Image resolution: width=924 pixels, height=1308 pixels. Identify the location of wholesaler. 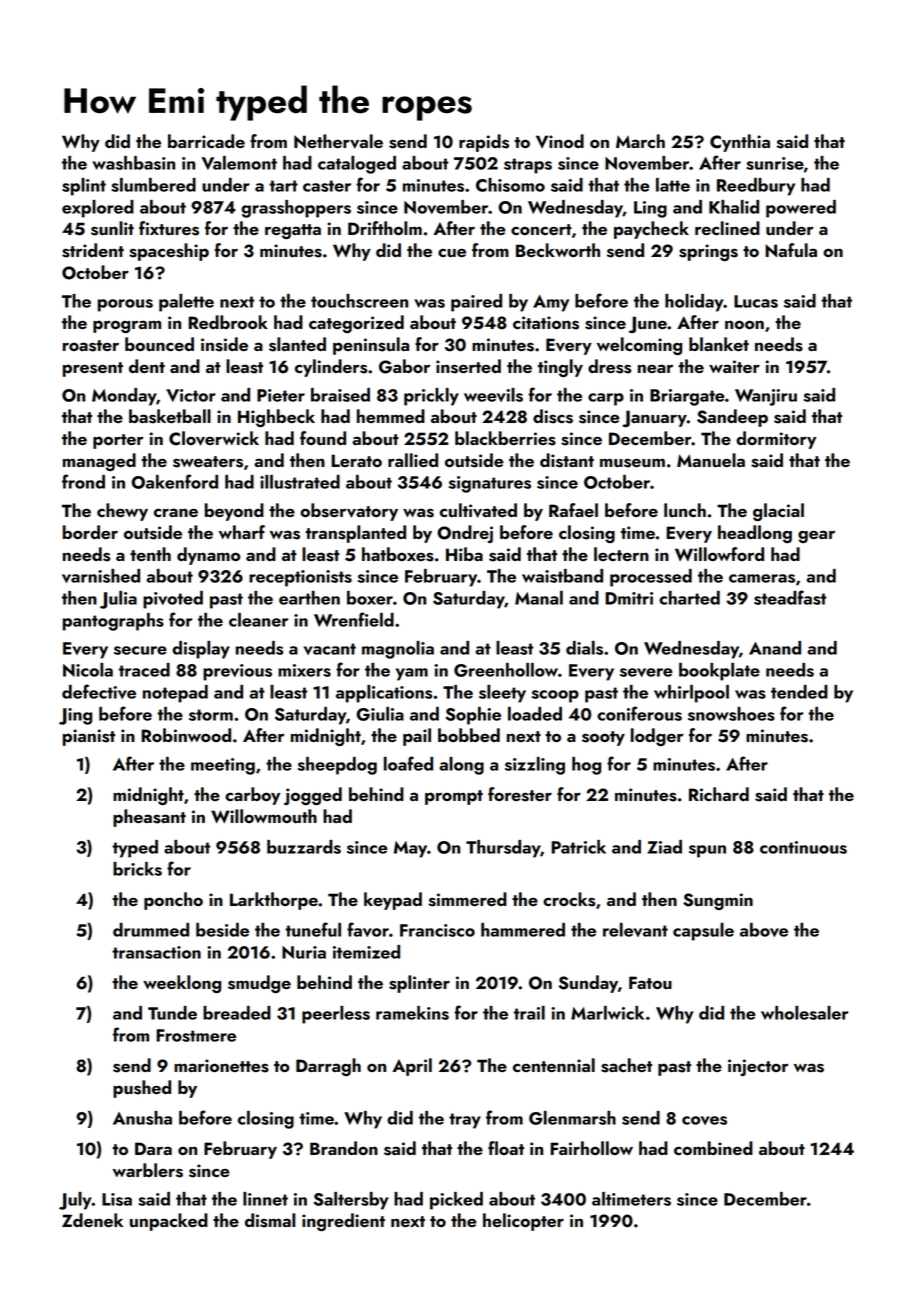
(804, 1013).
